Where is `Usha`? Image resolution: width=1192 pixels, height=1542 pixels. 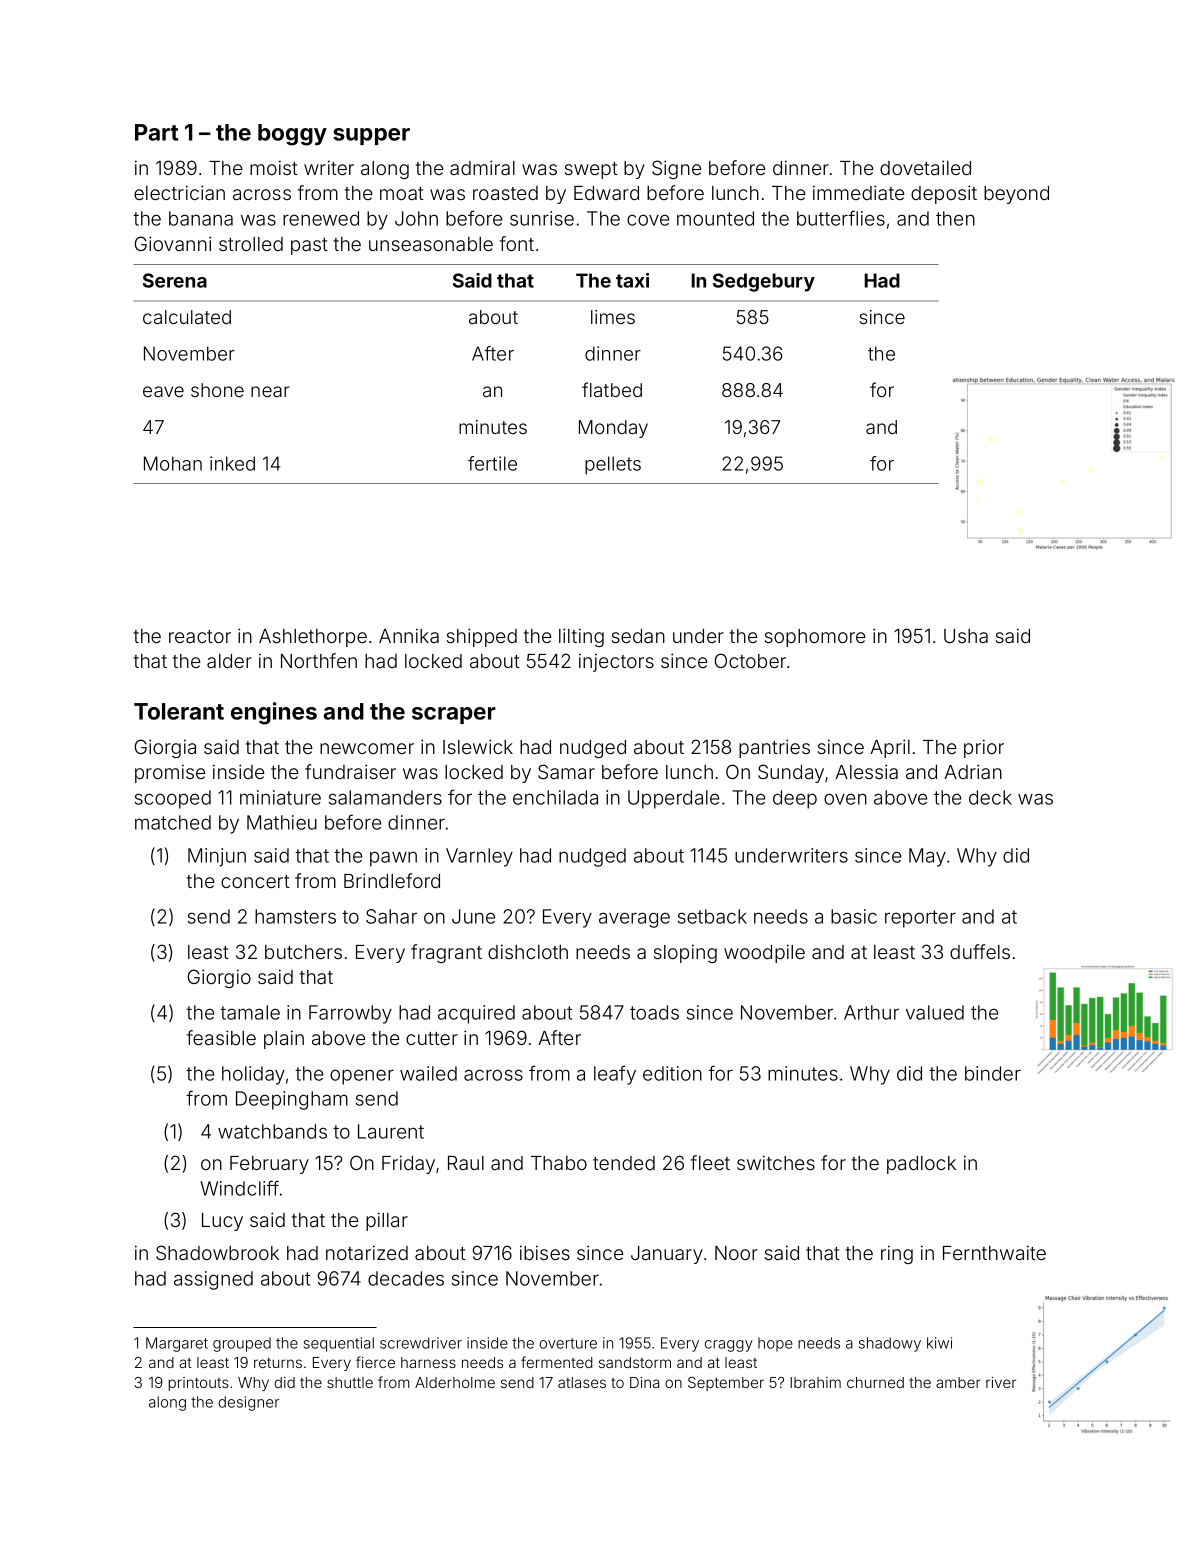 Usha is located at coordinates (966, 636).
